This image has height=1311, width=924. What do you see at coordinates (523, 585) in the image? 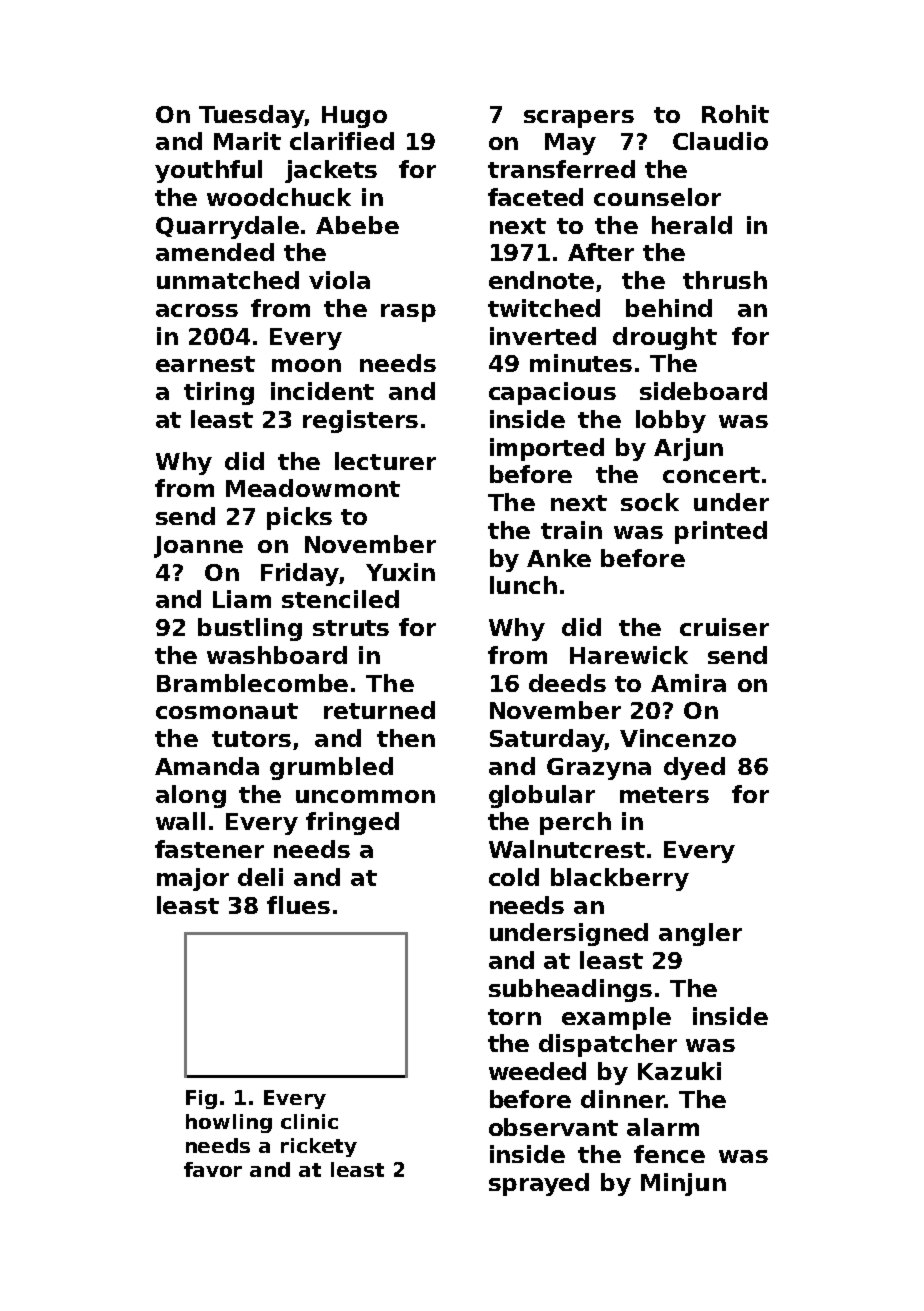
I see `lunch` at bounding box center [523, 585].
